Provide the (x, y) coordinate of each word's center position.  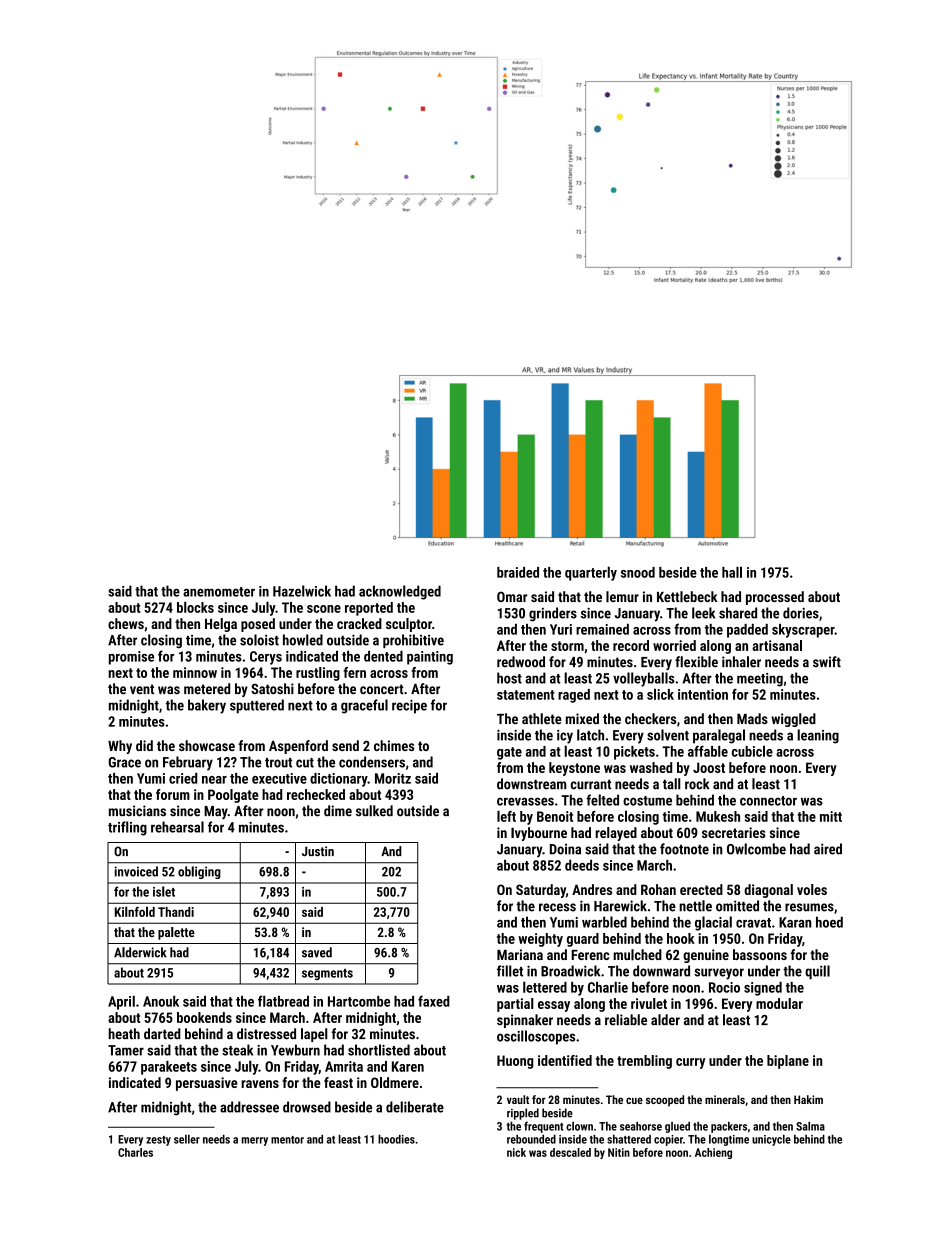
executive (279, 778)
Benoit (555, 816)
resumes (809, 907)
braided (518, 572)
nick (516, 1152)
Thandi (176, 912)
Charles (135, 1152)
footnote (684, 849)
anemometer (219, 592)
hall (732, 572)
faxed (434, 1001)
